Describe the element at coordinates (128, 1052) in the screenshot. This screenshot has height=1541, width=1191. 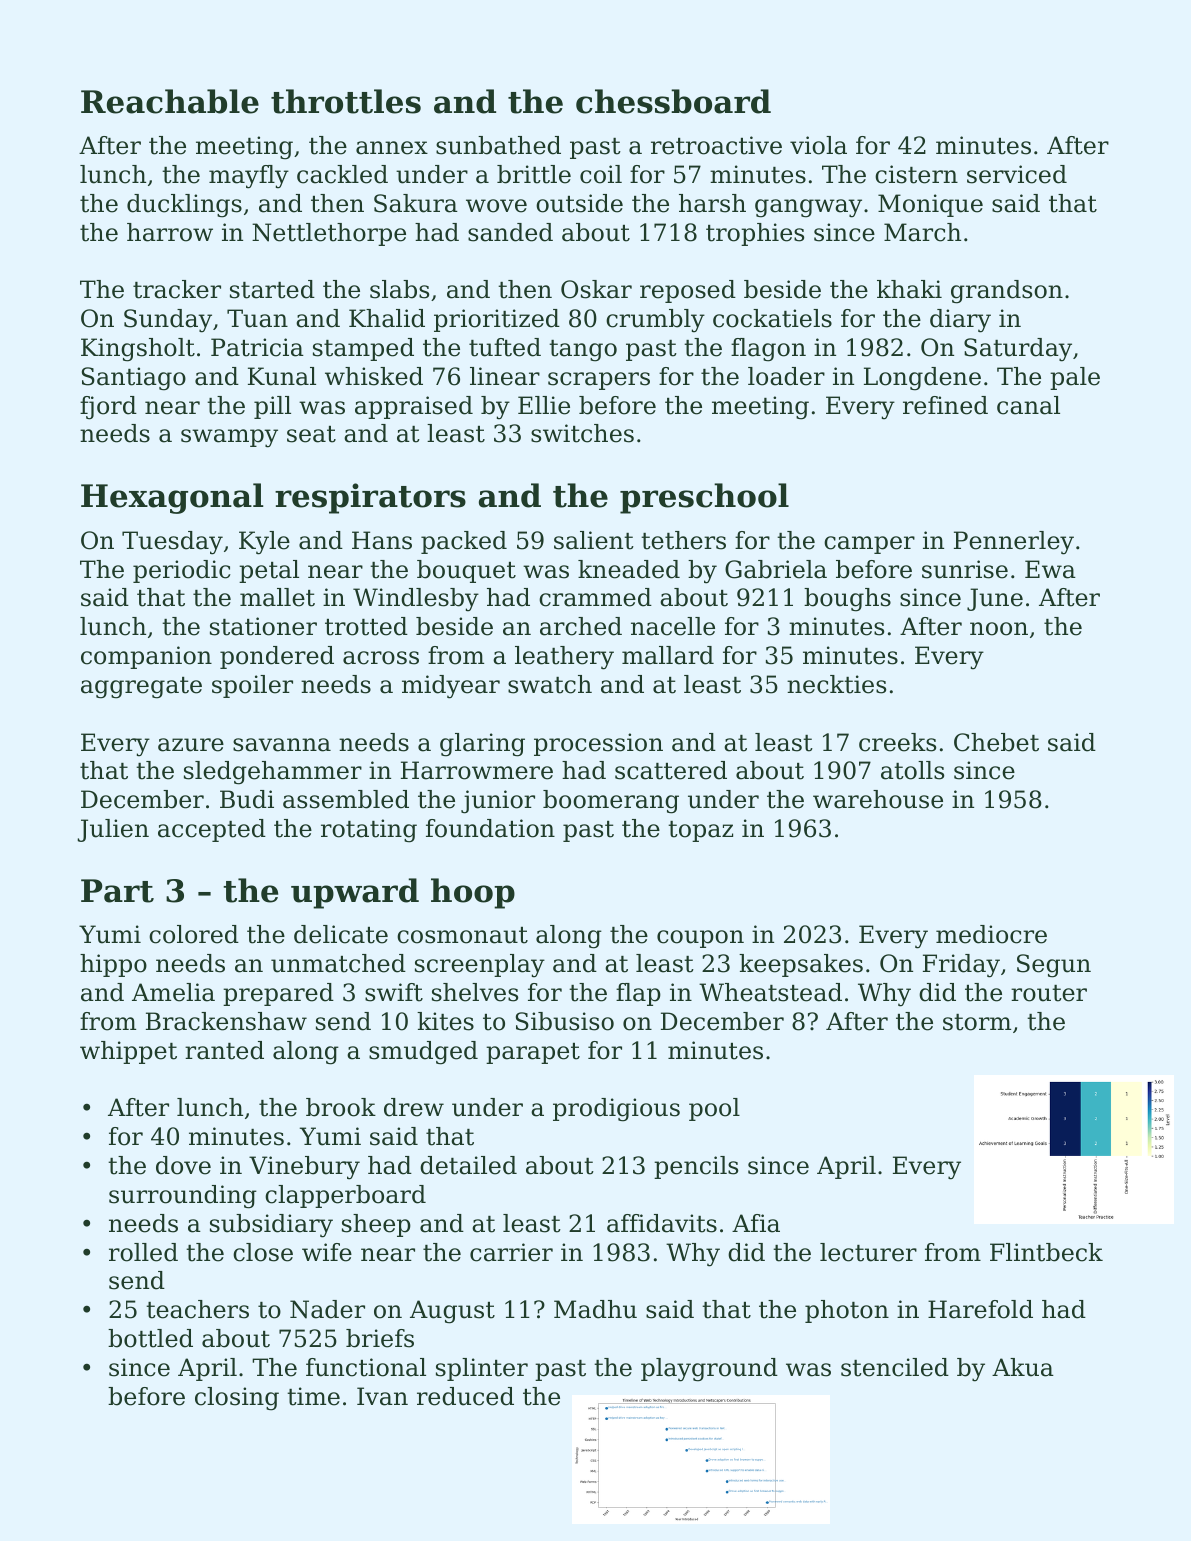
I see `whippet` at that location.
